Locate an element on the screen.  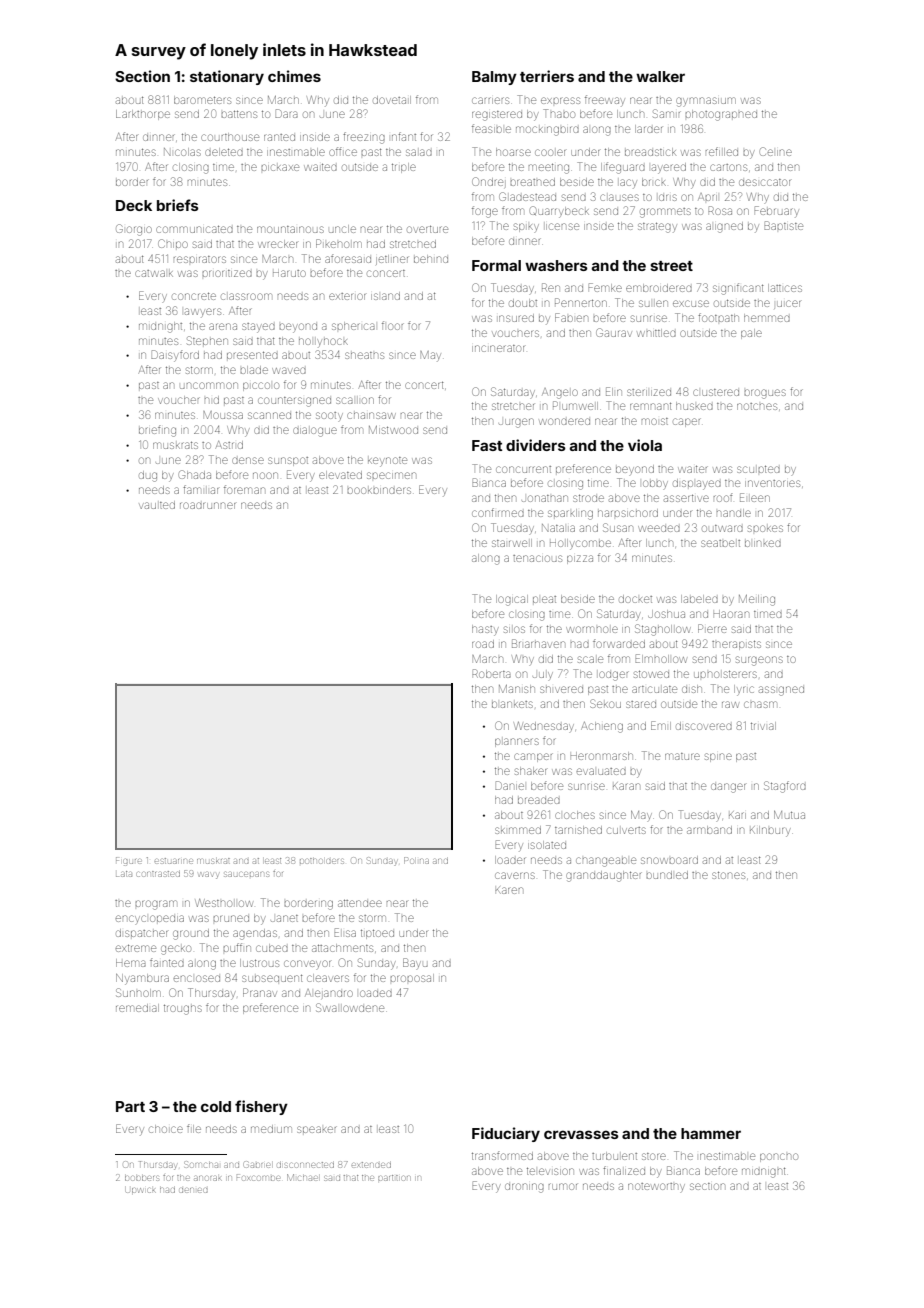
clustered is located at coordinates (716, 392).
